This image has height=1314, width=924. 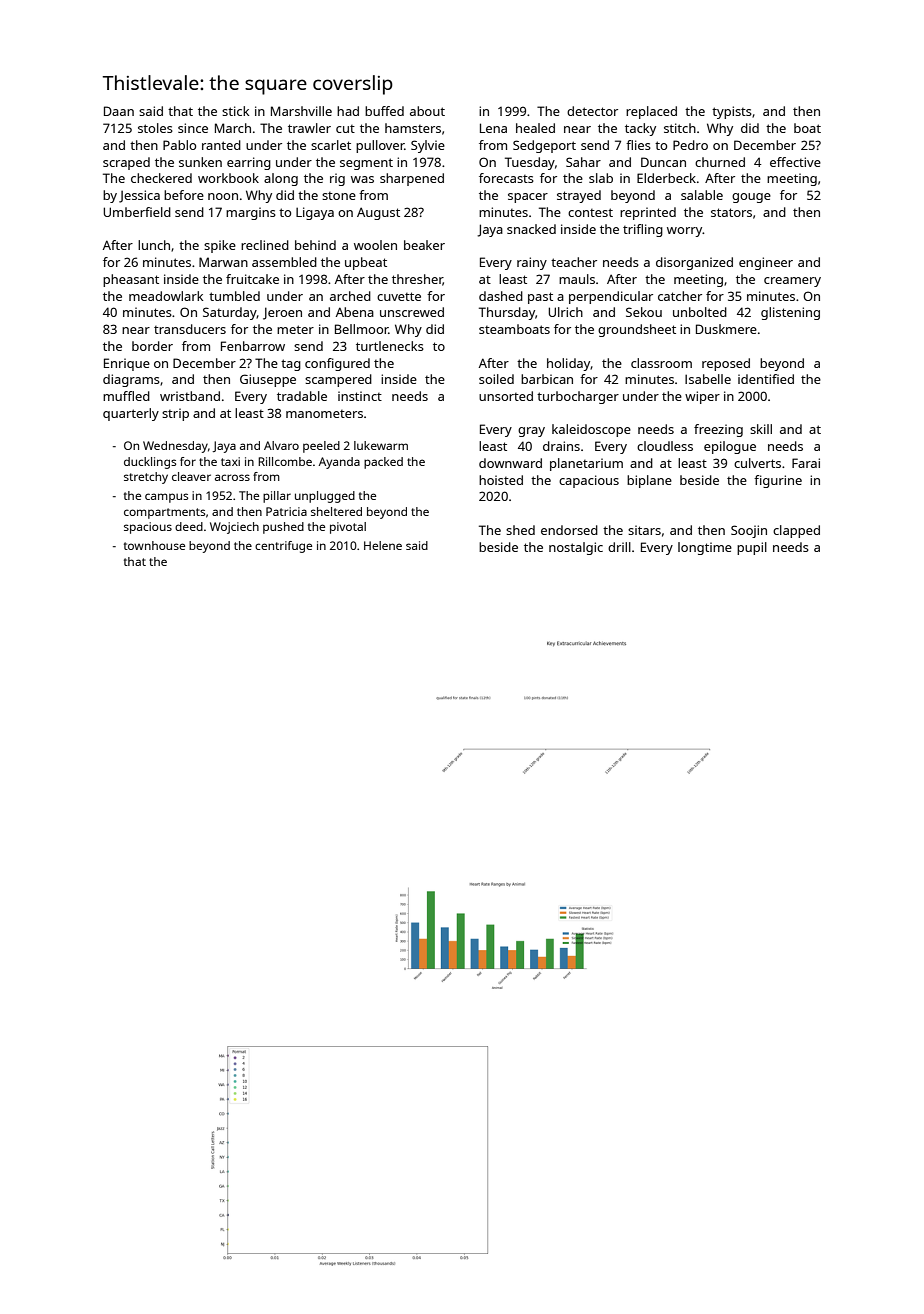 I want to click on about, so click(x=427, y=111).
